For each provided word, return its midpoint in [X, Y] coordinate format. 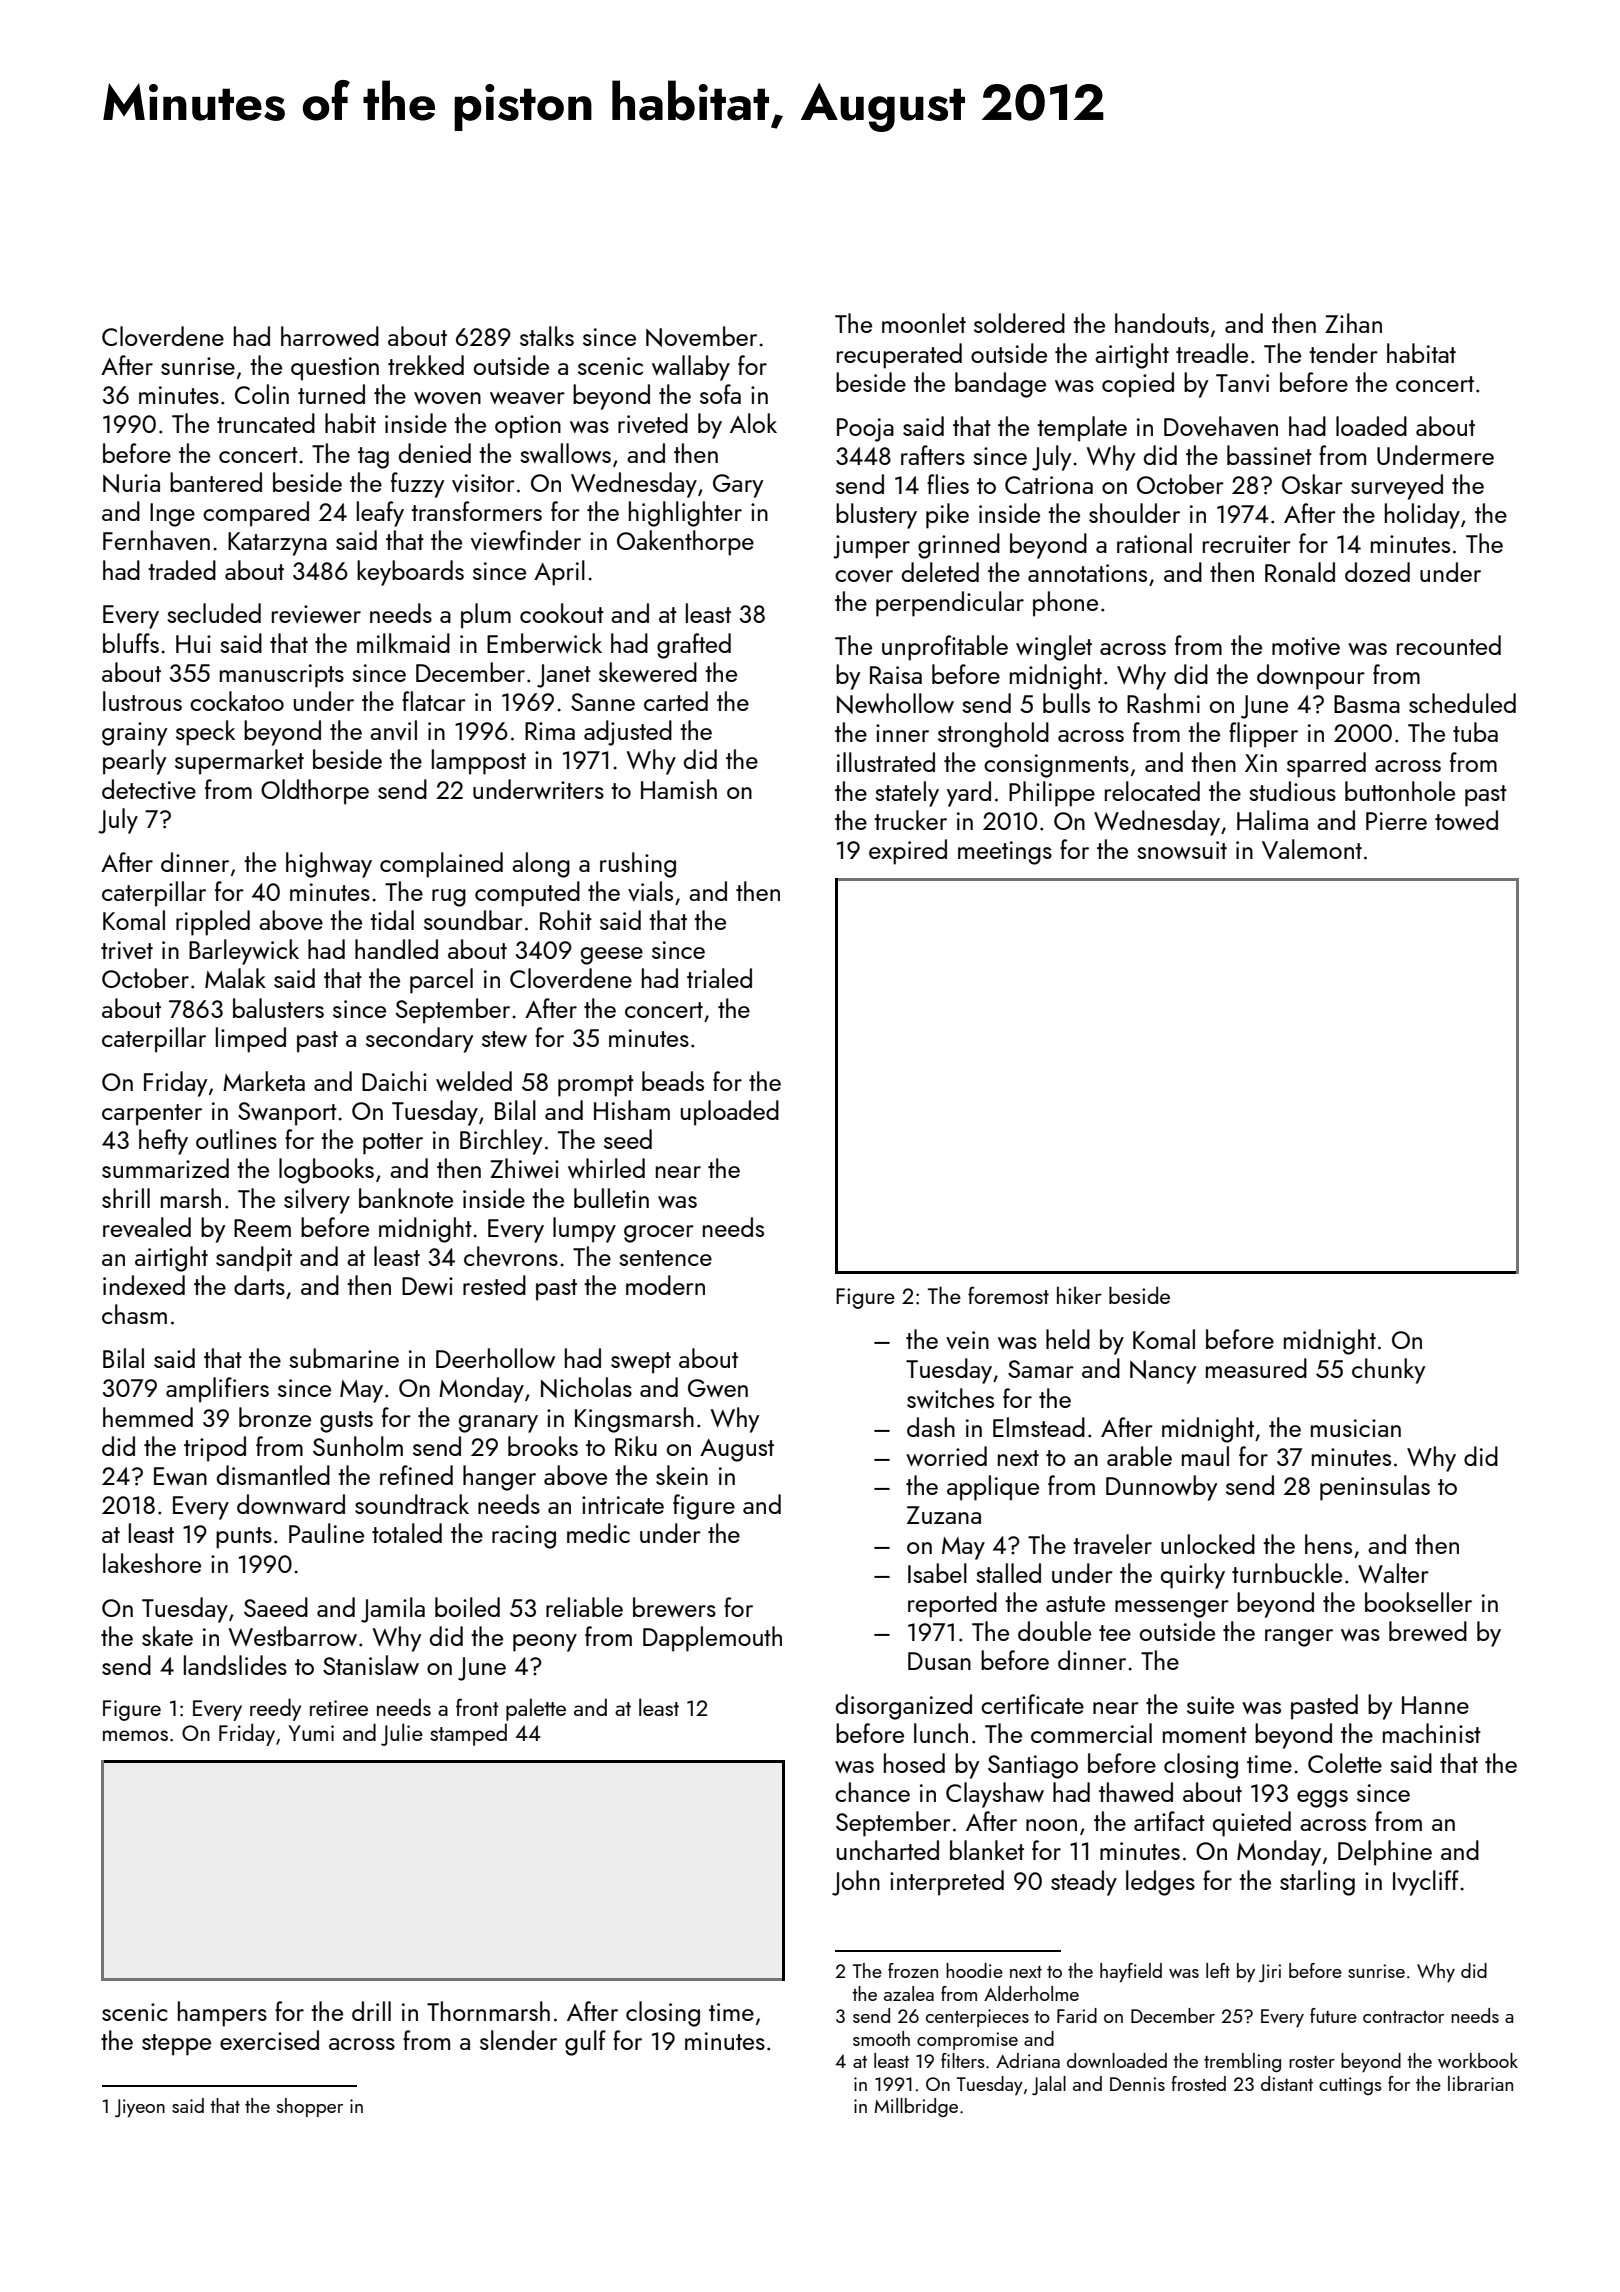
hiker [1079, 1295]
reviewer [316, 614]
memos [135, 1735]
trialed [719, 978]
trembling [1242, 2062]
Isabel [937, 1573]
